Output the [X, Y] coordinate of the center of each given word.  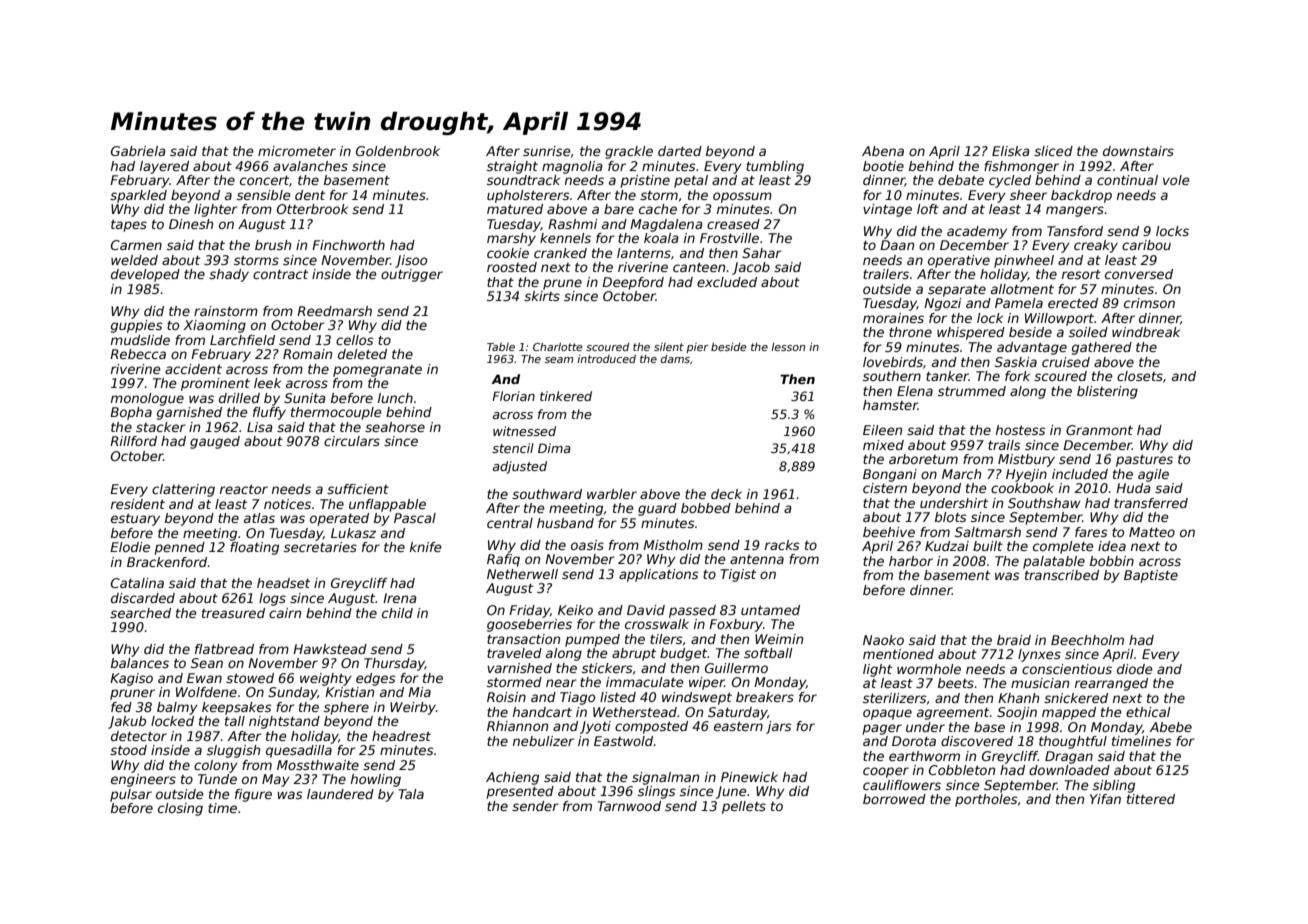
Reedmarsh [334, 311]
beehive [889, 532]
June [731, 792]
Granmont [1099, 430]
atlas [259, 518]
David [646, 610]
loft [928, 209]
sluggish [233, 751]
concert [264, 180]
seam [559, 360]
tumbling [775, 167]
